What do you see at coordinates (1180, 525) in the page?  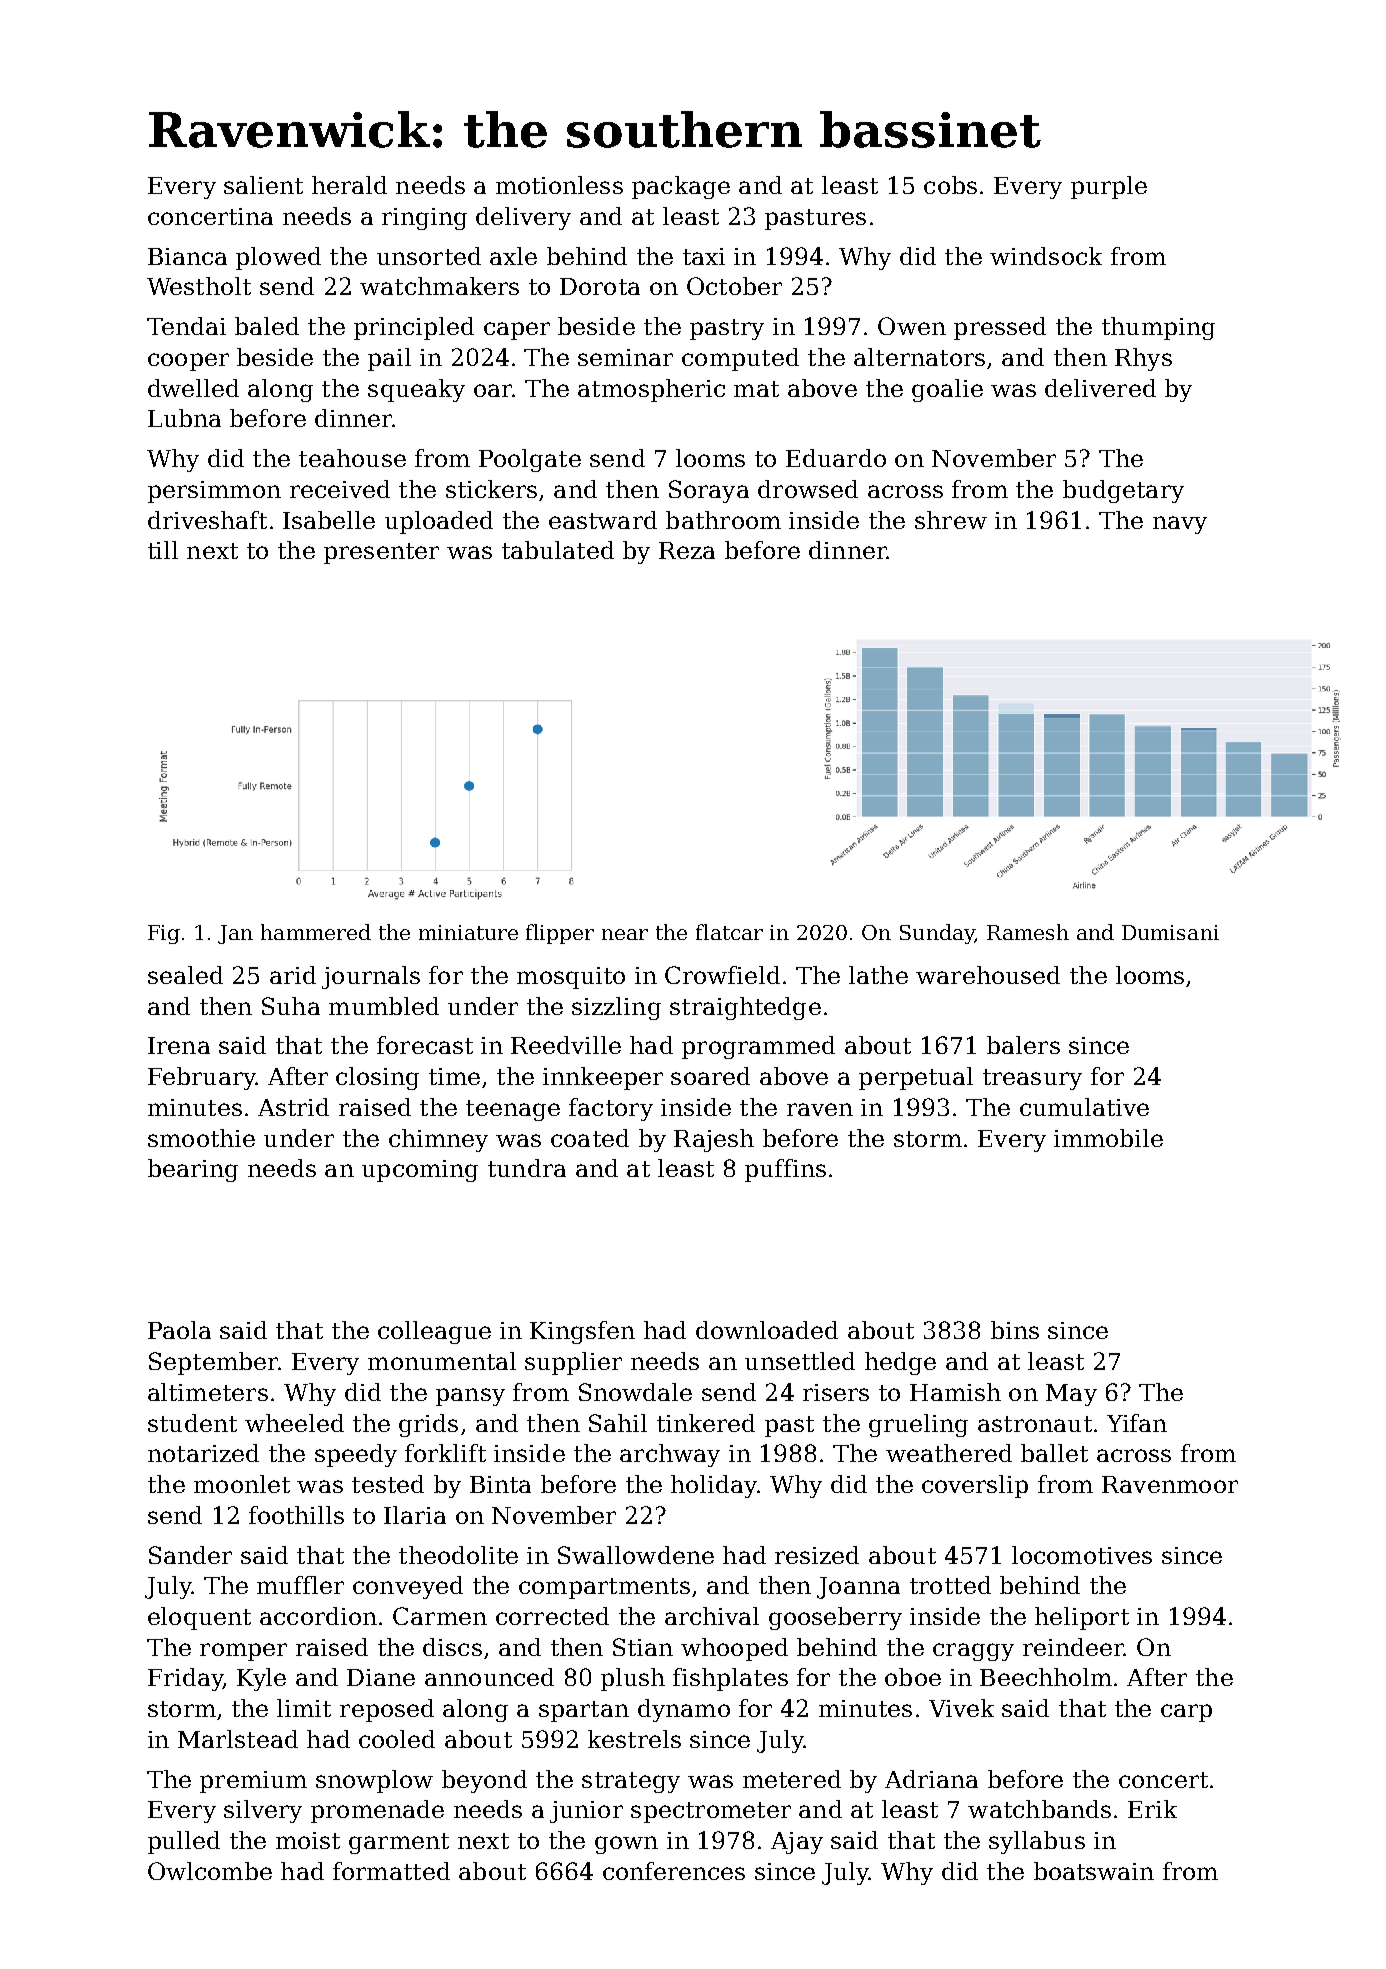 I see `navy` at bounding box center [1180, 525].
